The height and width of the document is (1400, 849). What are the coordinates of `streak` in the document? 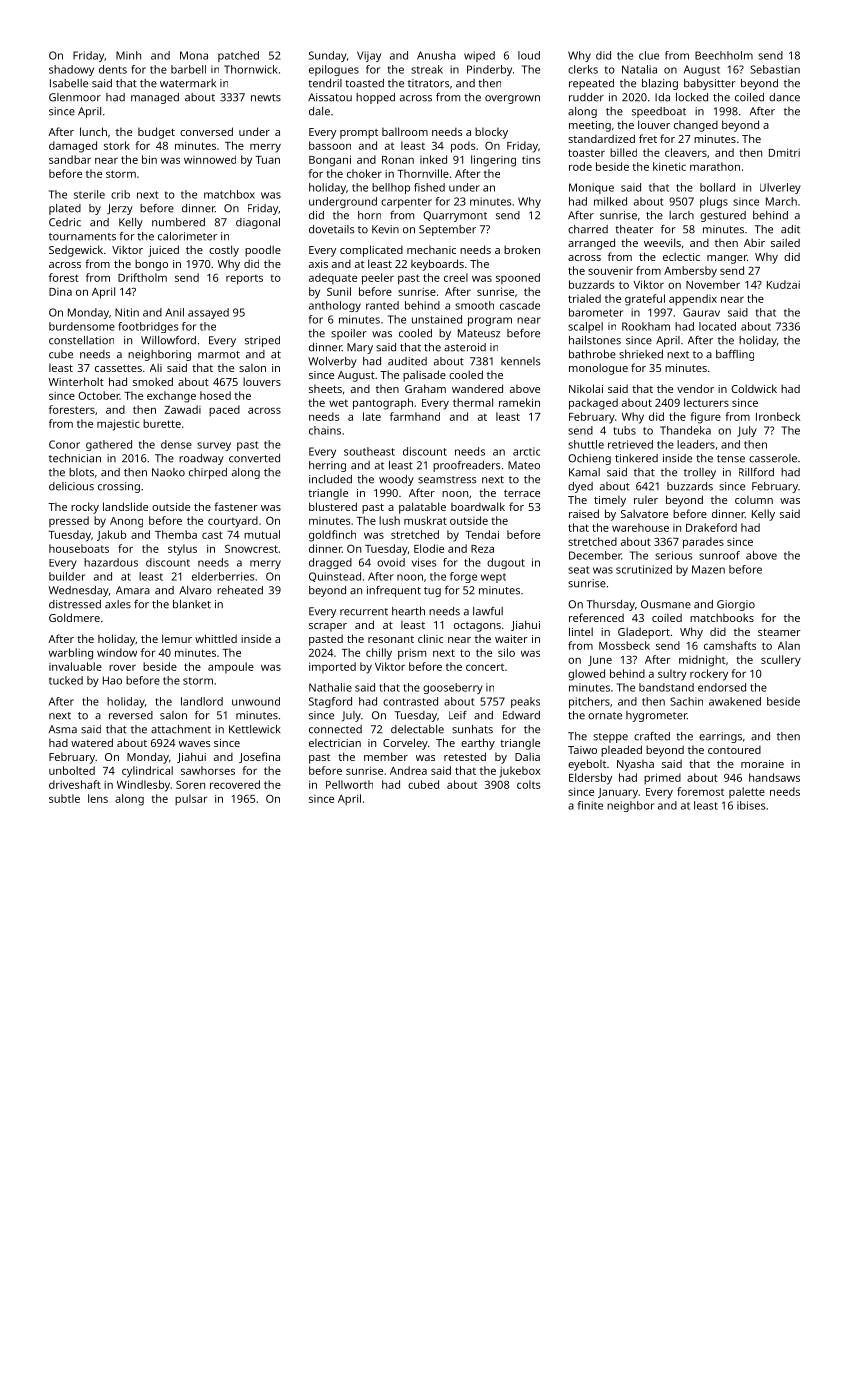 It's located at (427, 69).
